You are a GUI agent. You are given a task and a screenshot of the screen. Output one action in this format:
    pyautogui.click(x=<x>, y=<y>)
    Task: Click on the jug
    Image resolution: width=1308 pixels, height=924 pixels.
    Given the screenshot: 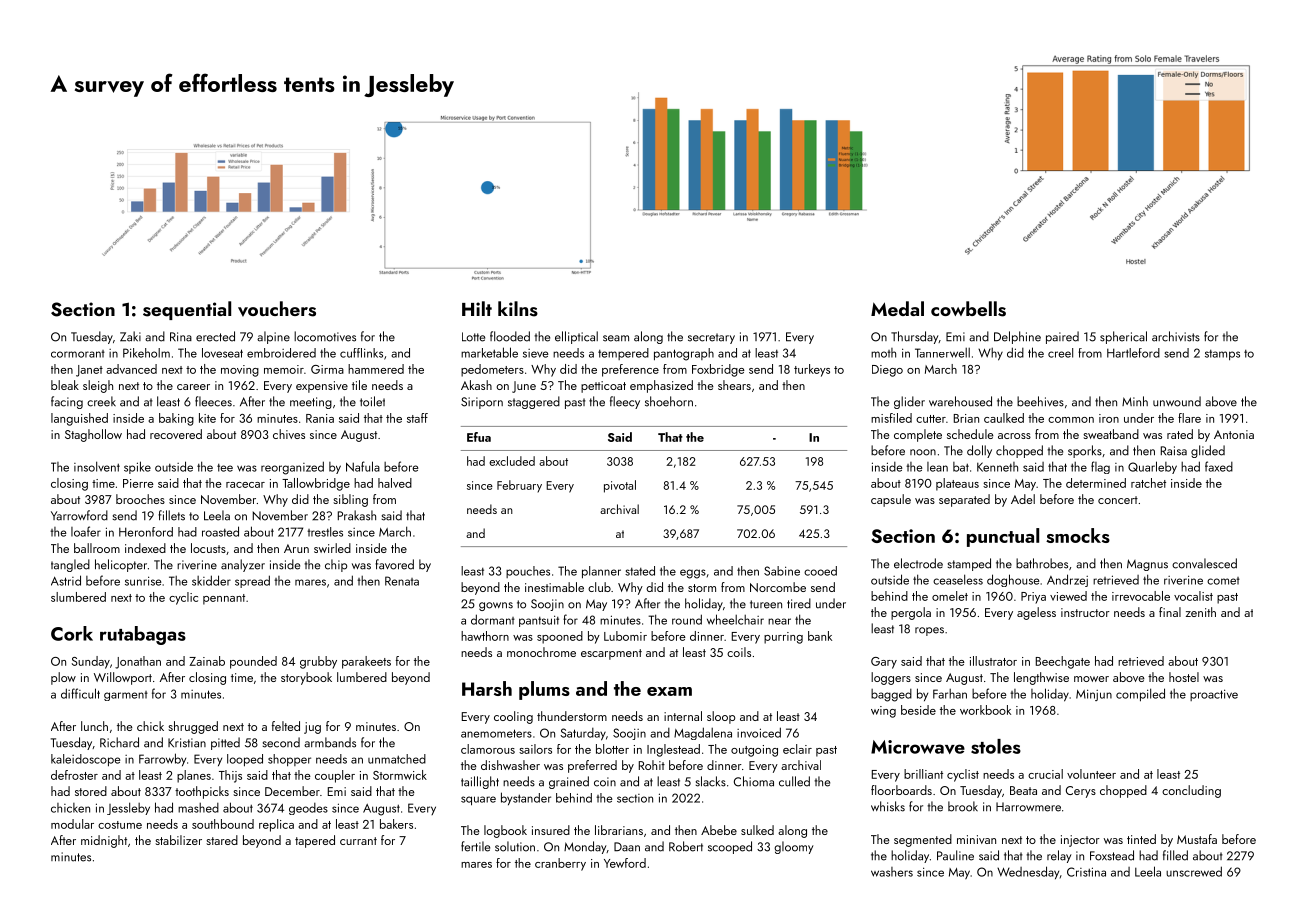 What is the action you would take?
    pyautogui.click(x=312, y=728)
